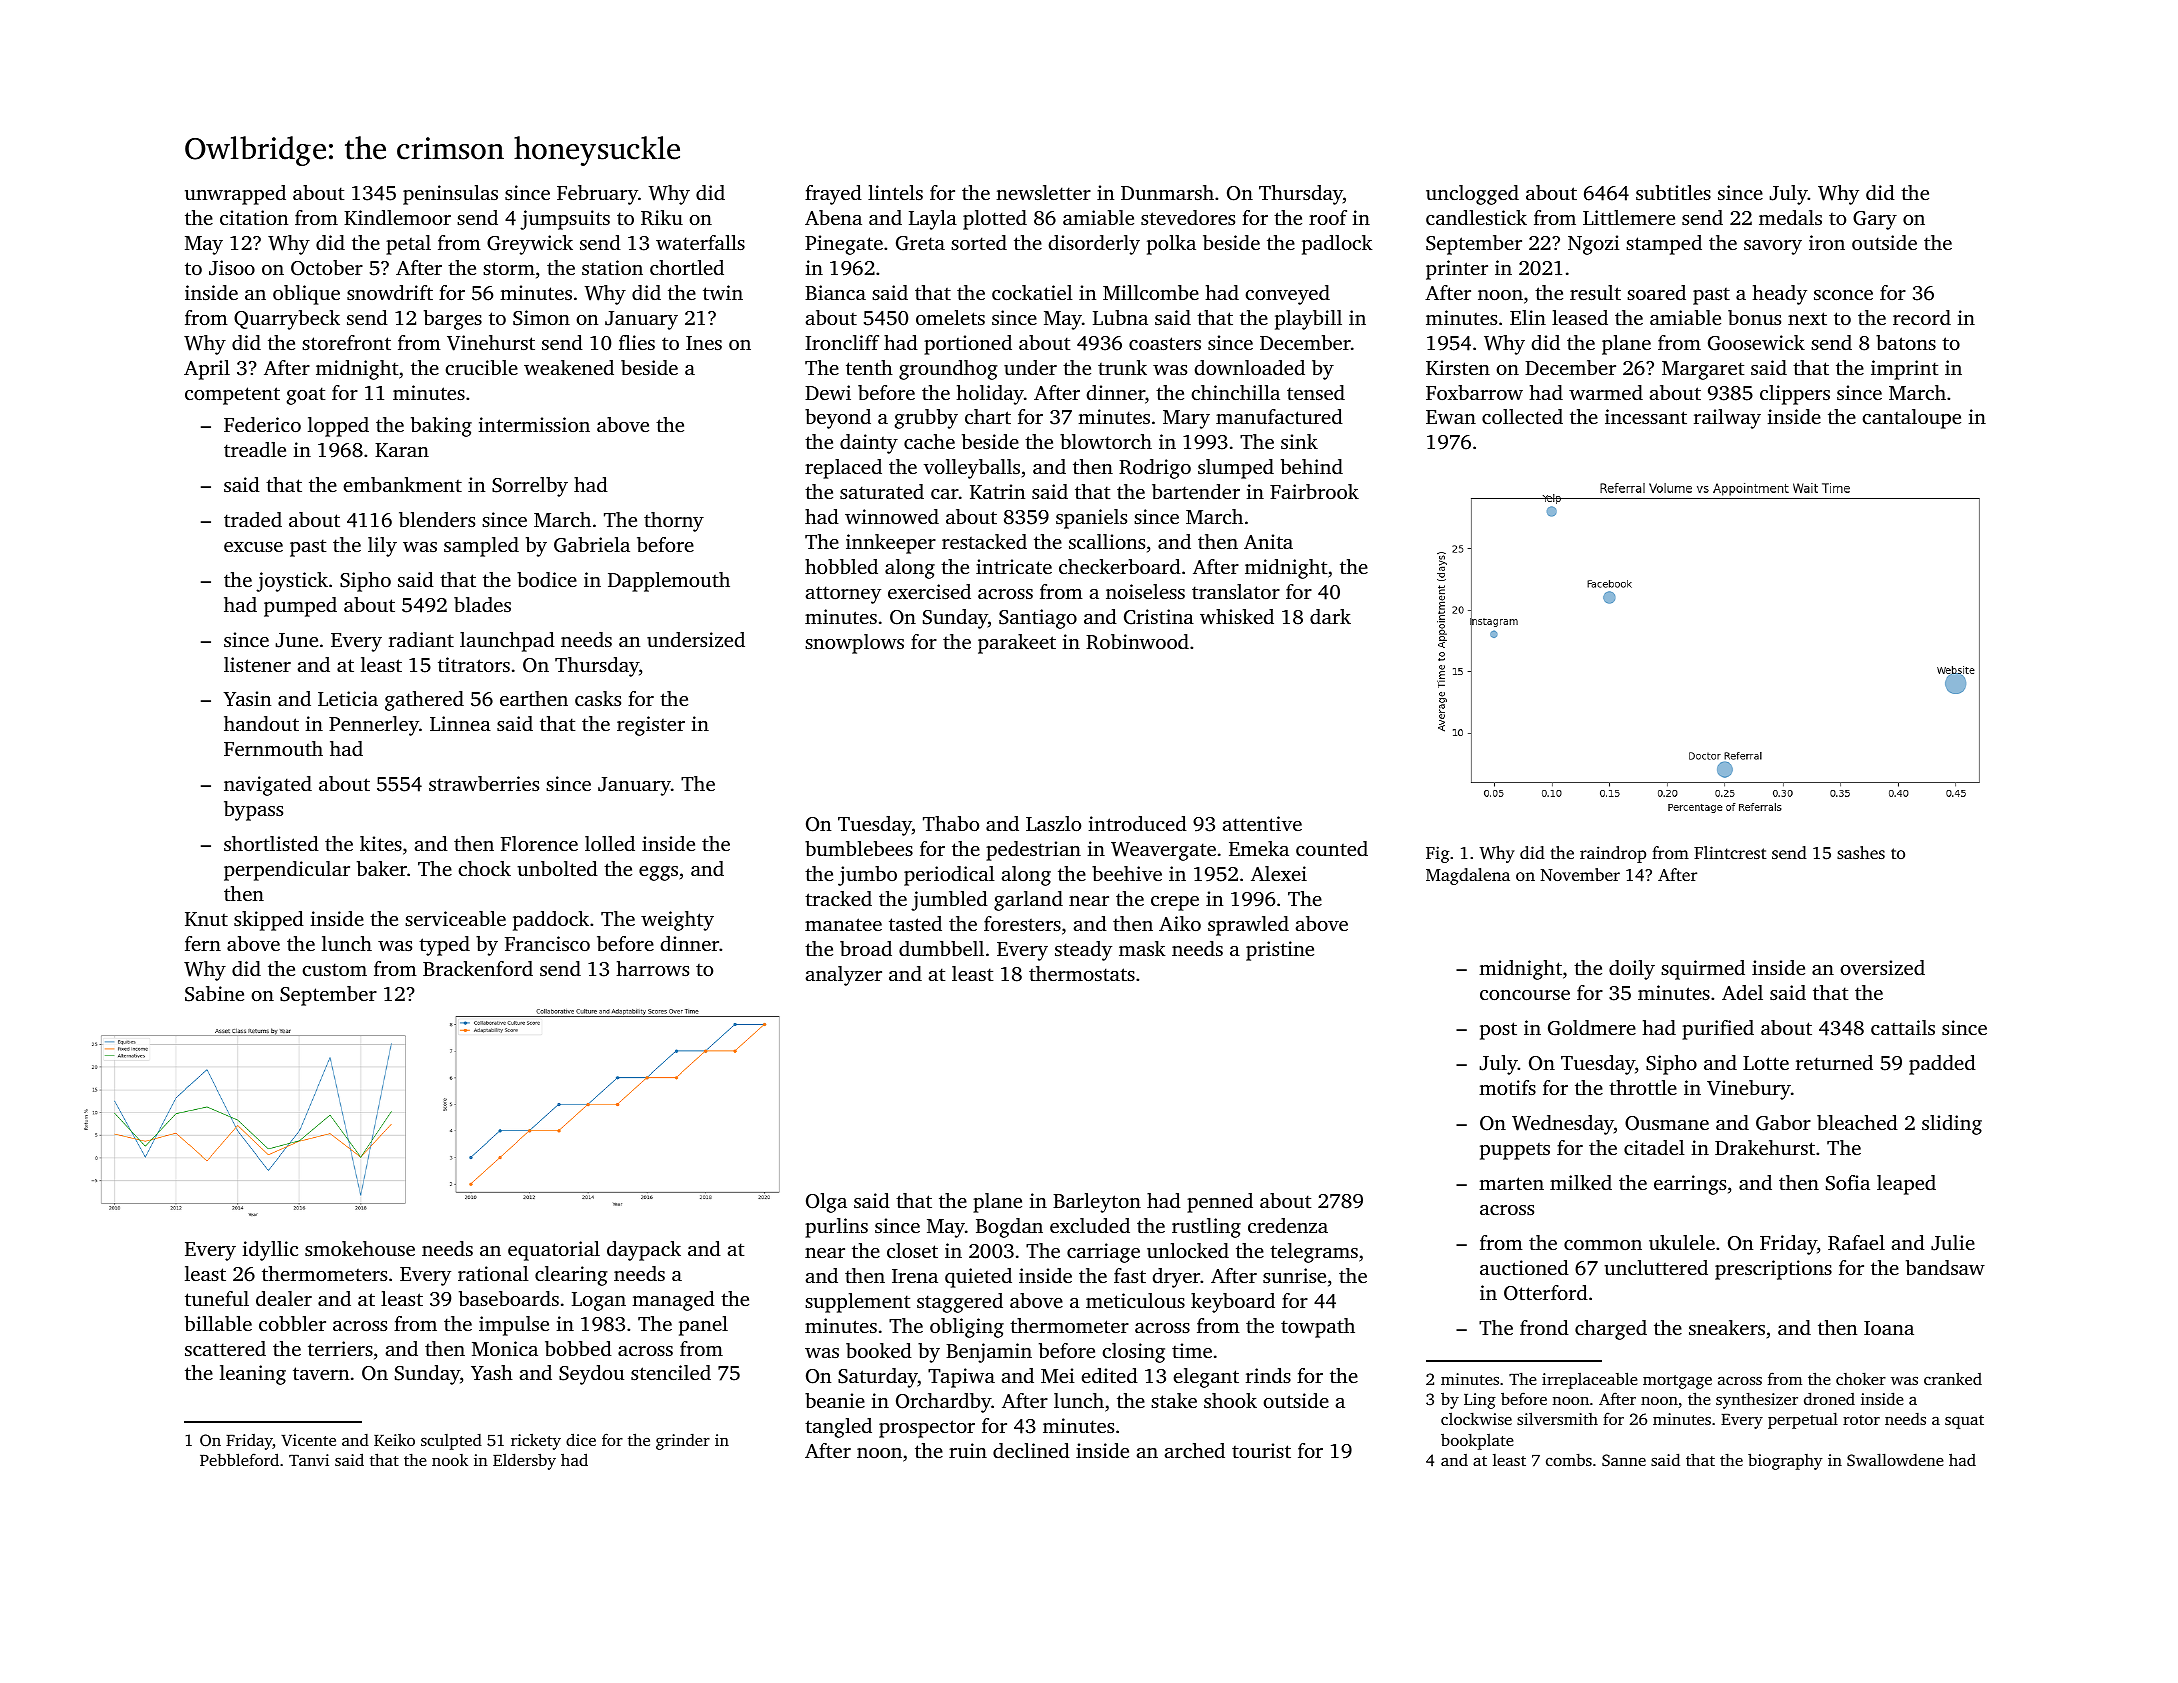 This page has height=1683, width=2178. Describe the element at coordinates (1330, 616) in the page. I see `dark` at that location.
